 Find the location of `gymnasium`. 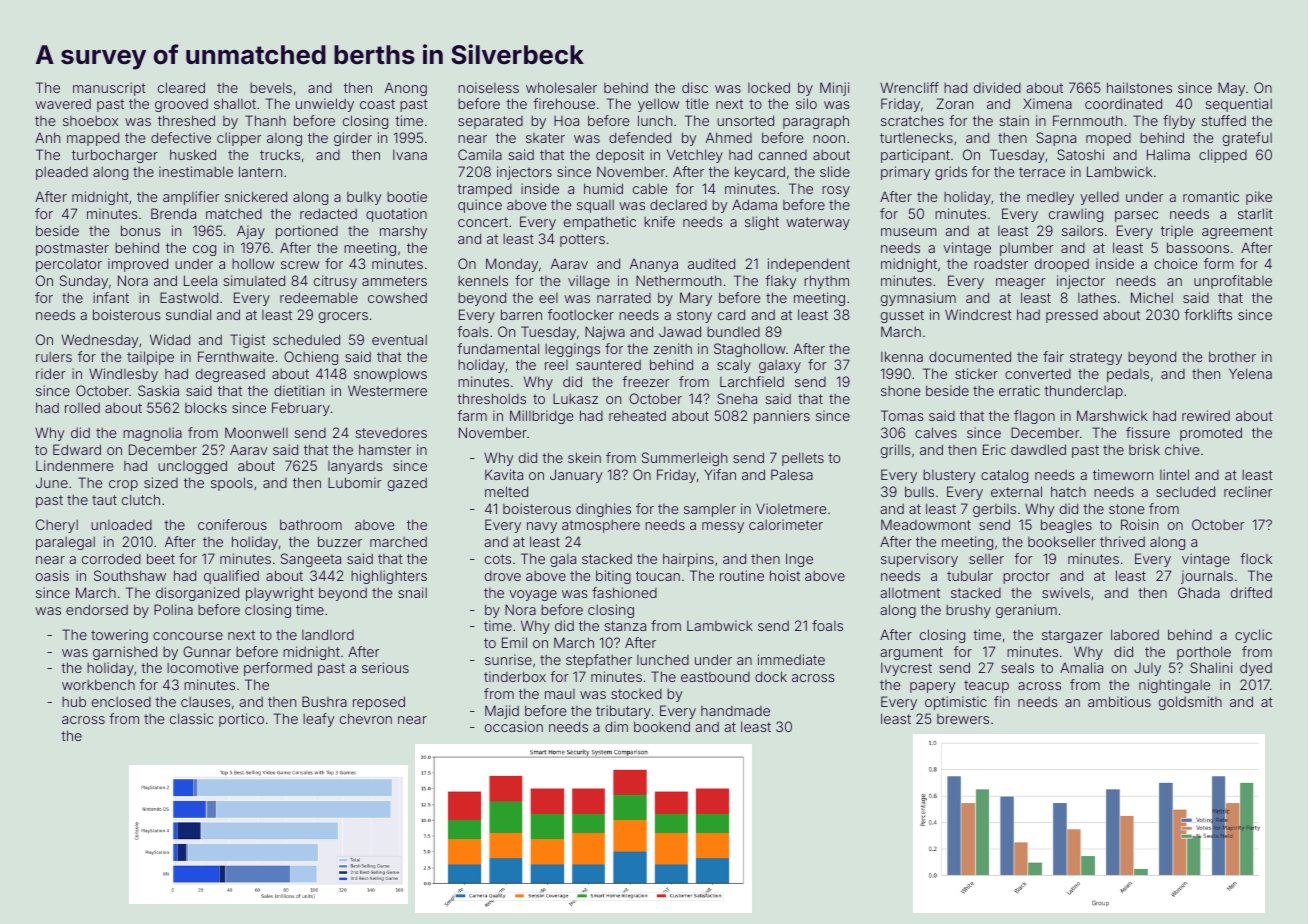

gymnasium is located at coordinates (918, 299).
